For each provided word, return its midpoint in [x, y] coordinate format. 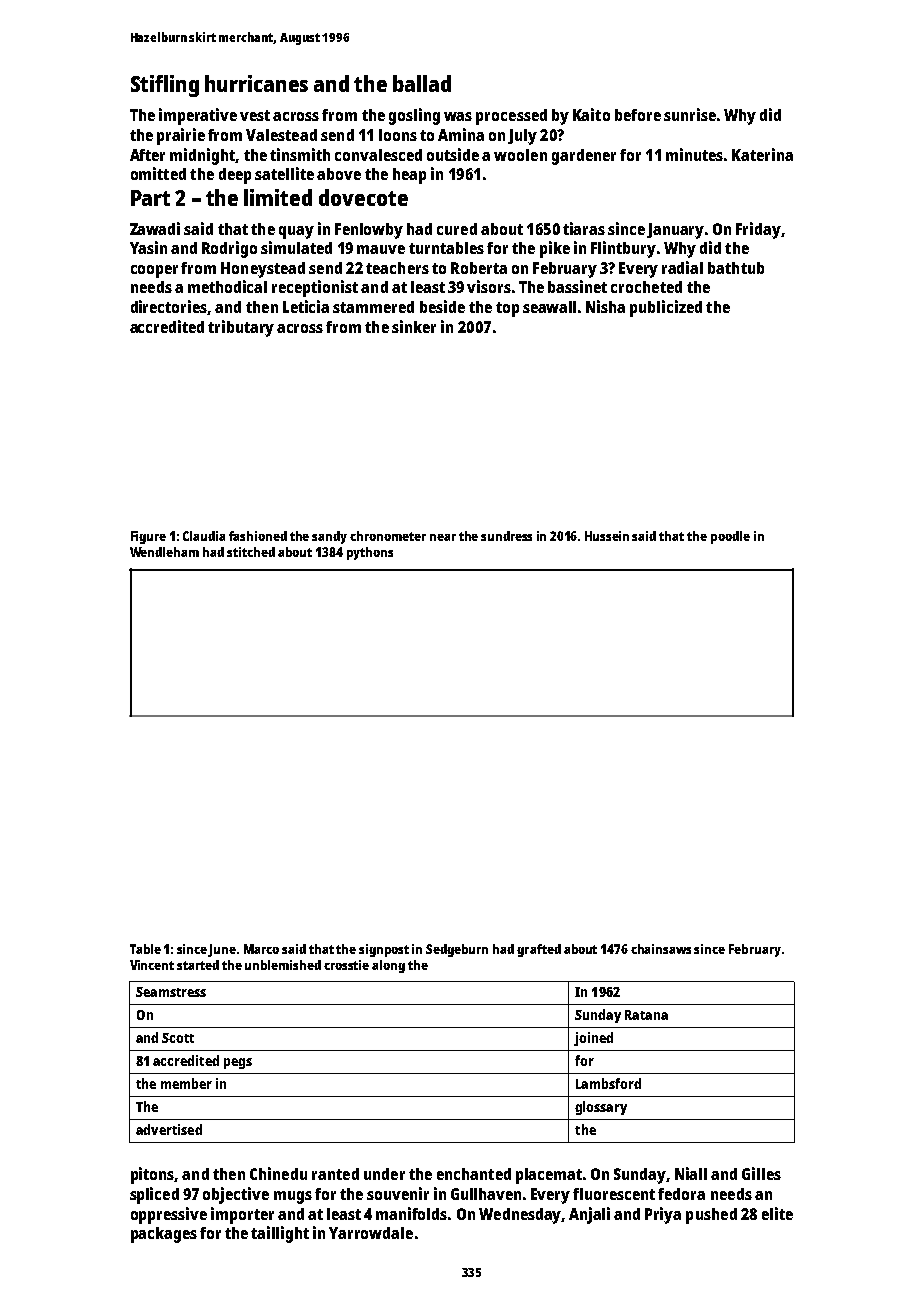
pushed [711, 1216]
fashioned [258, 536]
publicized [666, 308]
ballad [422, 83]
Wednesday [520, 1216]
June [222, 950]
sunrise [690, 114]
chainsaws [661, 949]
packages [164, 1235]
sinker [414, 326]
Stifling [165, 86]
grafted [539, 950]
